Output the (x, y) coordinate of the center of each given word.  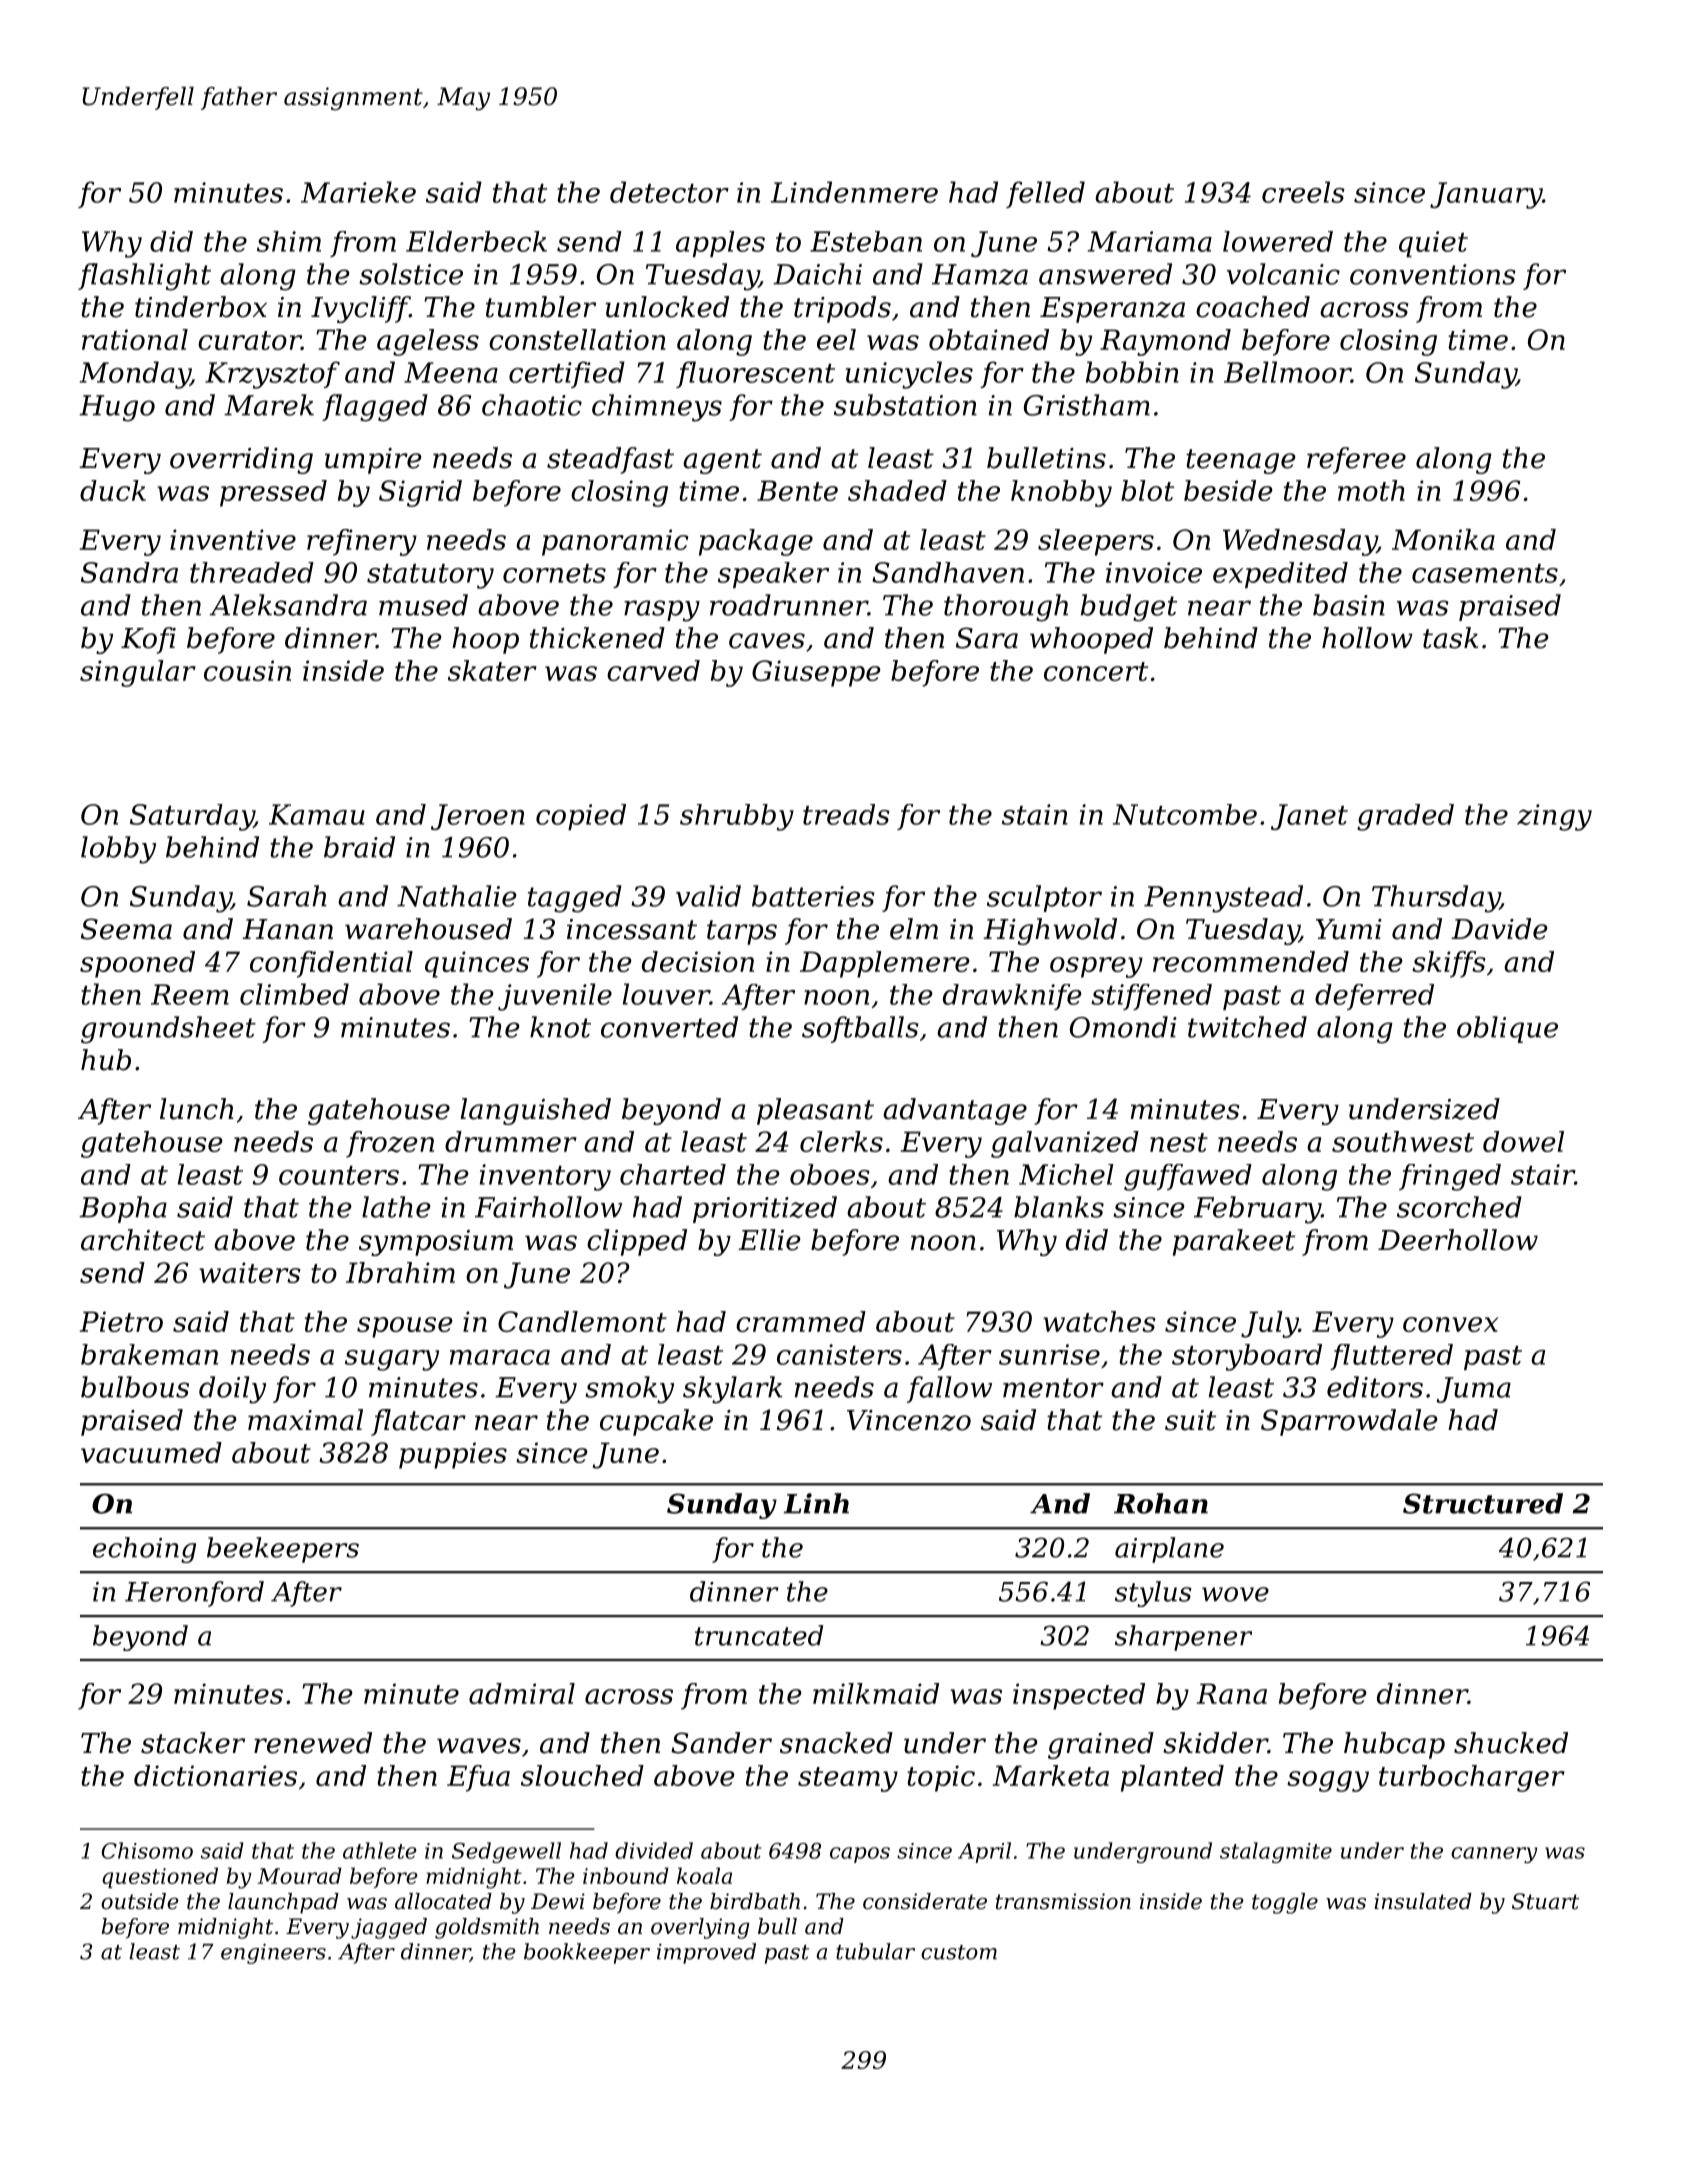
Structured (1483, 1503)
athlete (380, 1850)
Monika (1443, 539)
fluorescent (755, 374)
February (1257, 1210)
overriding (241, 460)
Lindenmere (854, 192)
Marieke (358, 192)
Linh (816, 1503)
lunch (197, 1109)
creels (1303, 192)
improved (706, 1953)
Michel (1066, 1174)
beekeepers (283, 1550)
